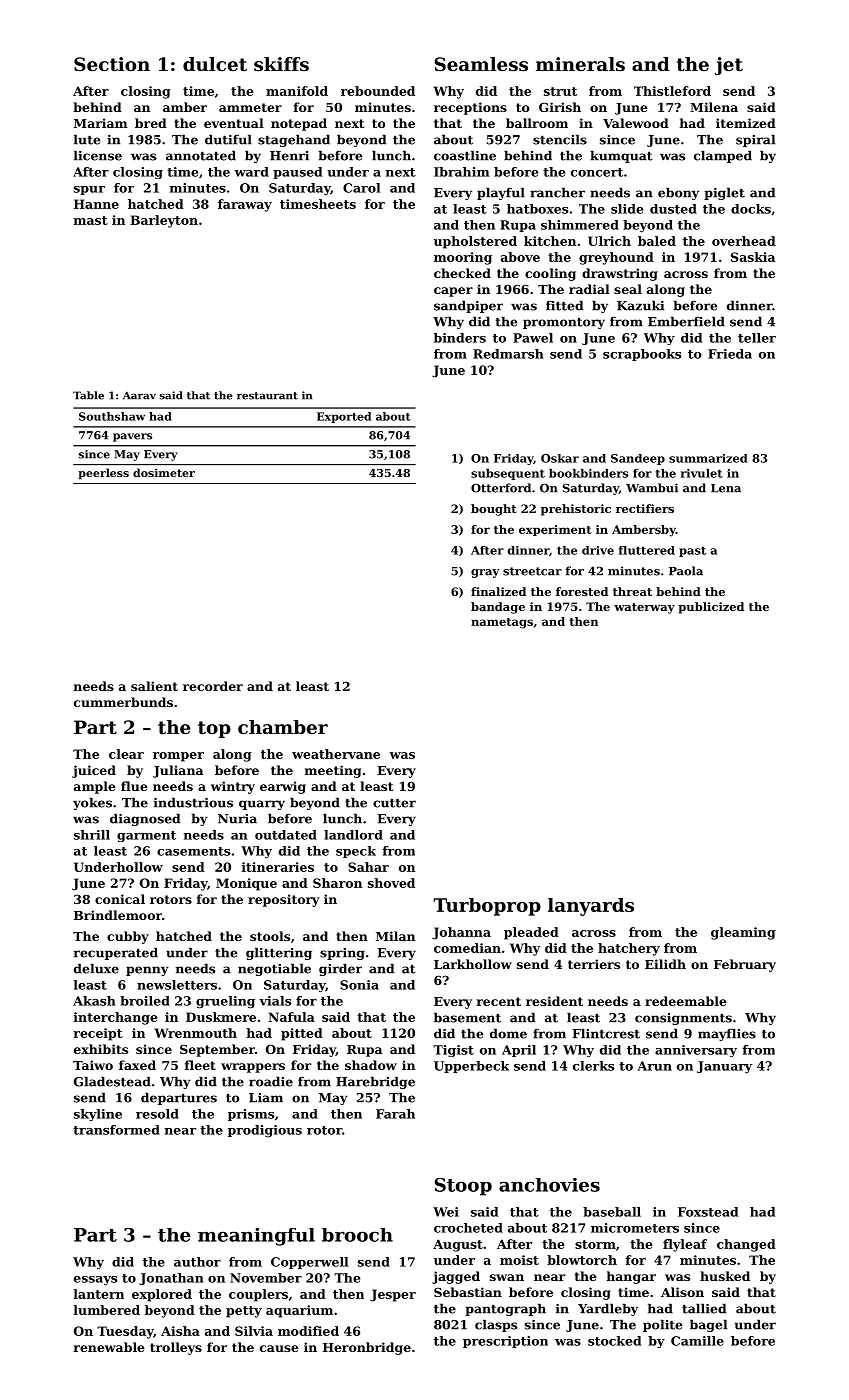  Describe the element at coordinates (692, 551) in the page. I see `past` at that location.
